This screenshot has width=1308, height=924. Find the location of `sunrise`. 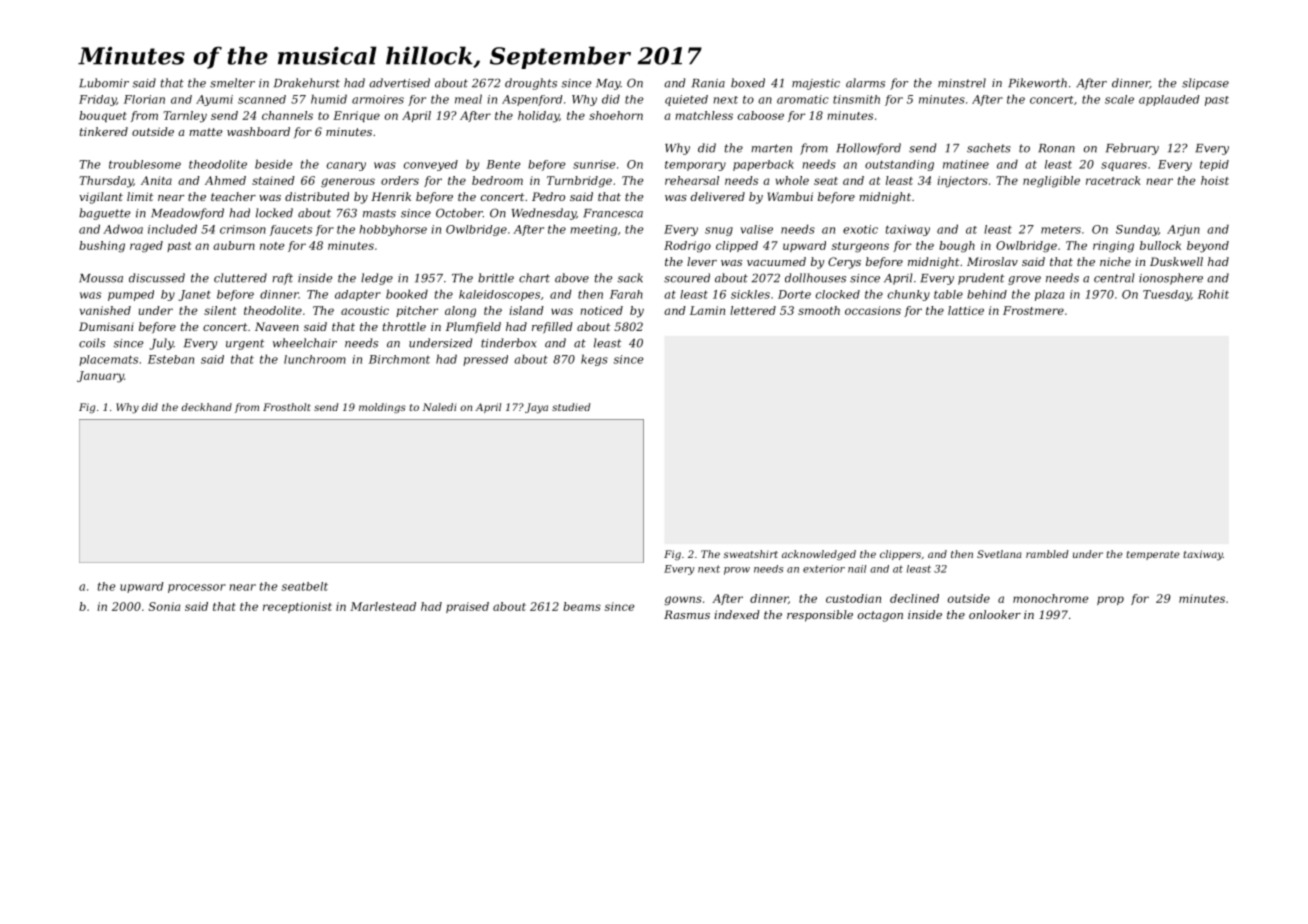

sunrise is located at coordinates (594, 164).
